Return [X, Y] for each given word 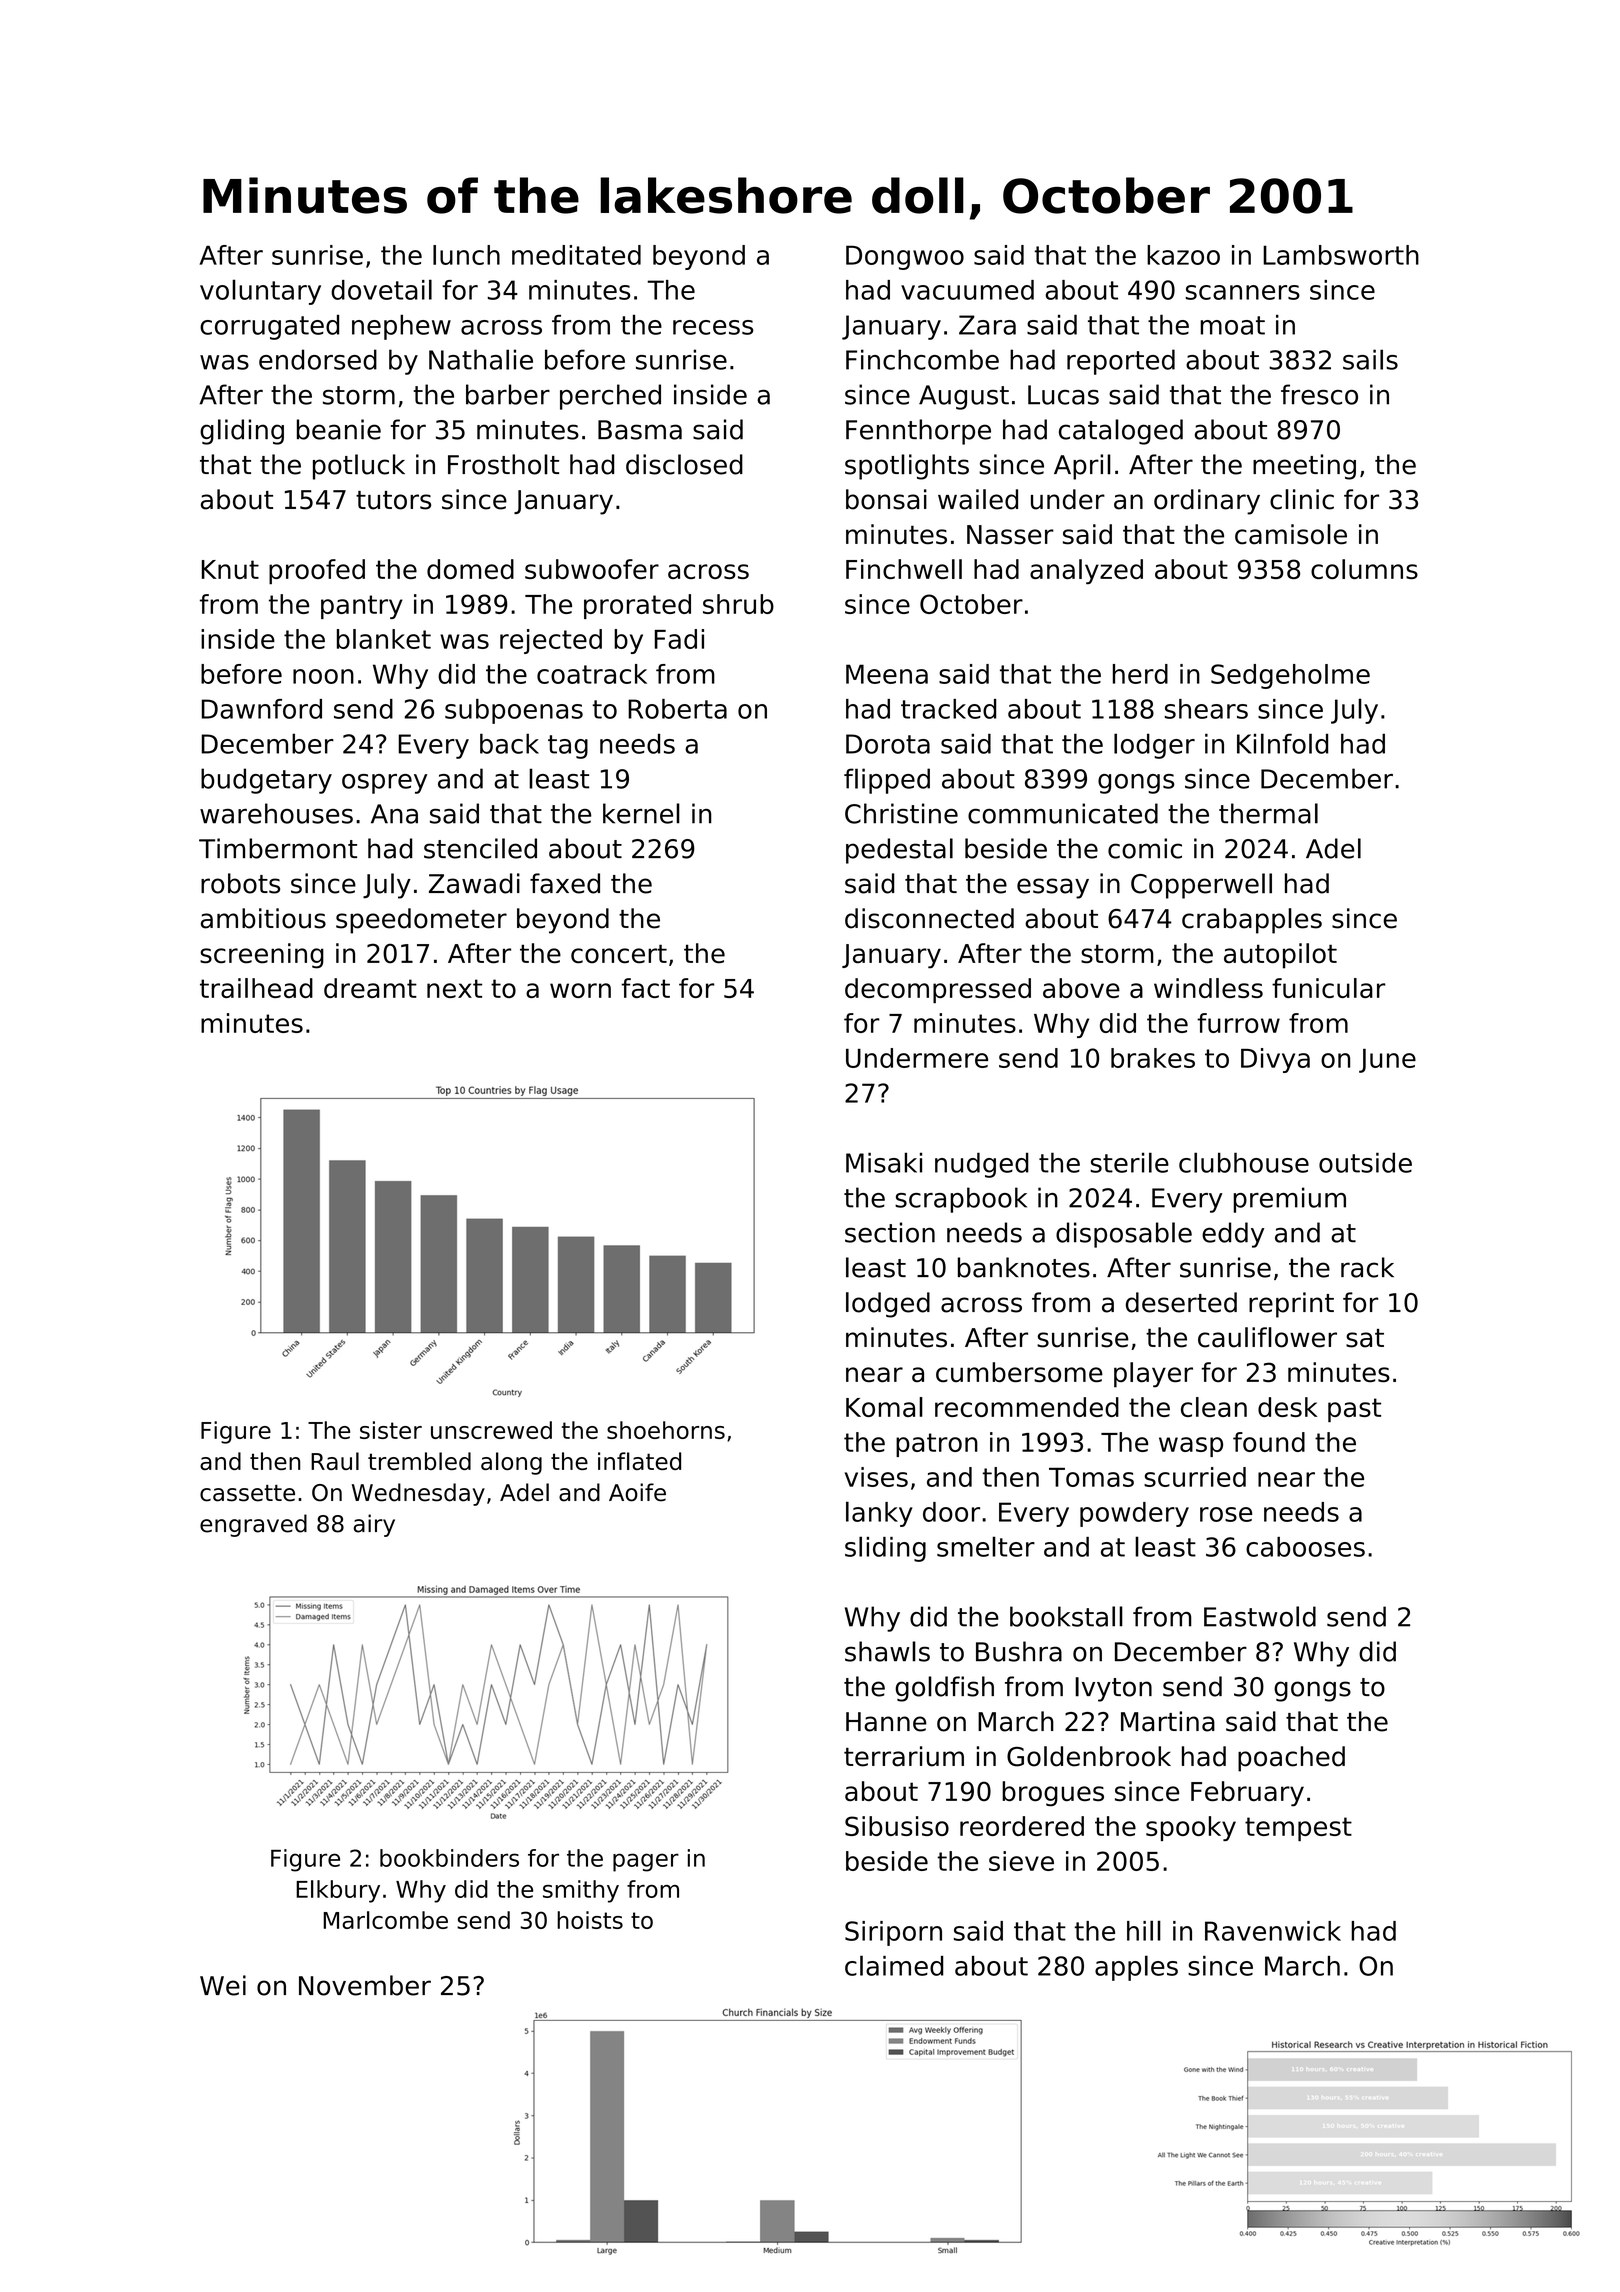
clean [1214, 1407]
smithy [581, 1891]
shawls [887, 1651]
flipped [887, 781]
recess [713, 327]
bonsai [886, 499]
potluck [359, 467]
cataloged [1121, 432]
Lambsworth [1341, 255]
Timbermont [278, 848]
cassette [247, 1493]
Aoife [637, 1492]
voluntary [260, 292]
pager [646, 1862]
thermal [1268, 813]
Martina [1168, 1721]
